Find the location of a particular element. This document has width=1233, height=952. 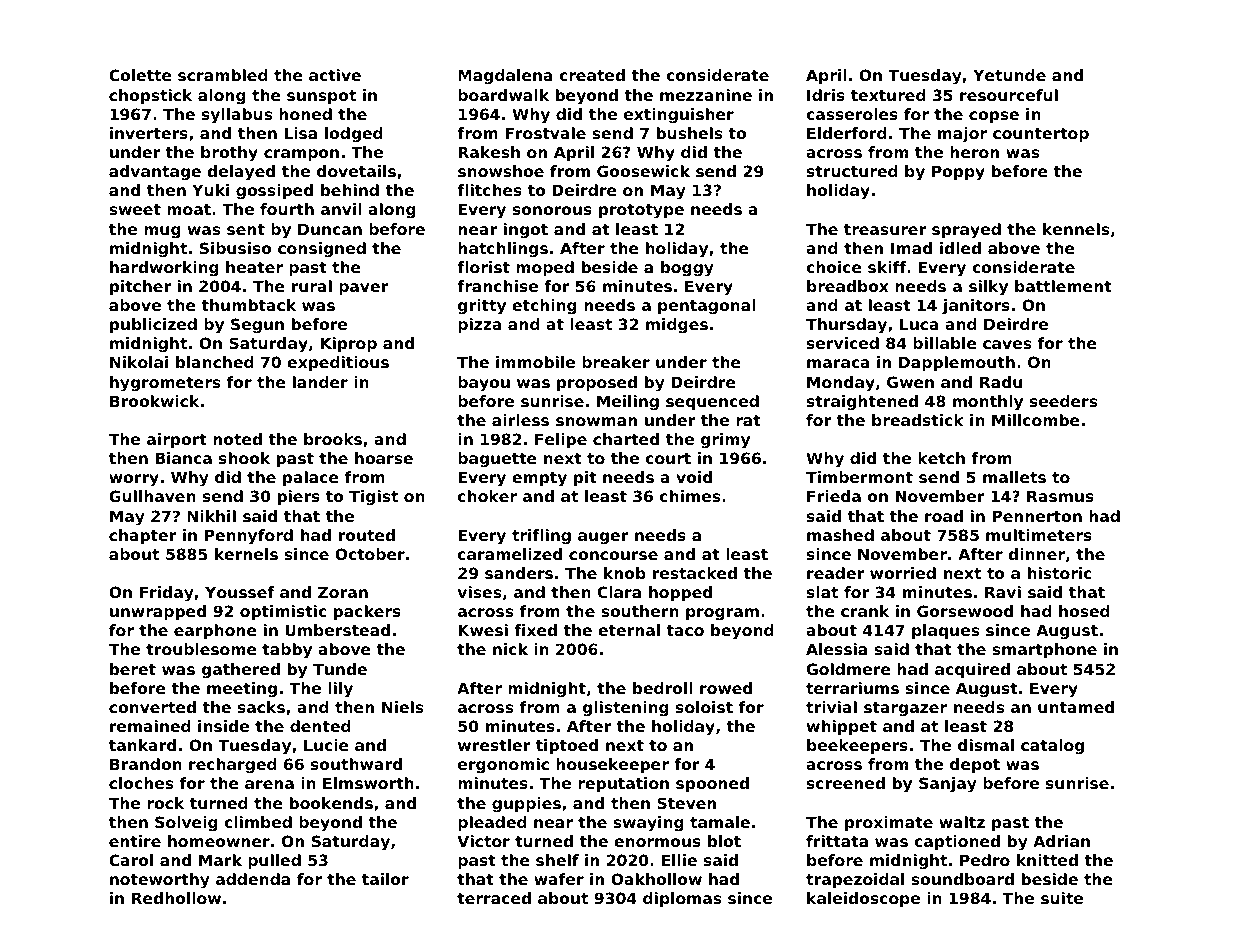

resourceful is located at coordinates (1009, 95).
